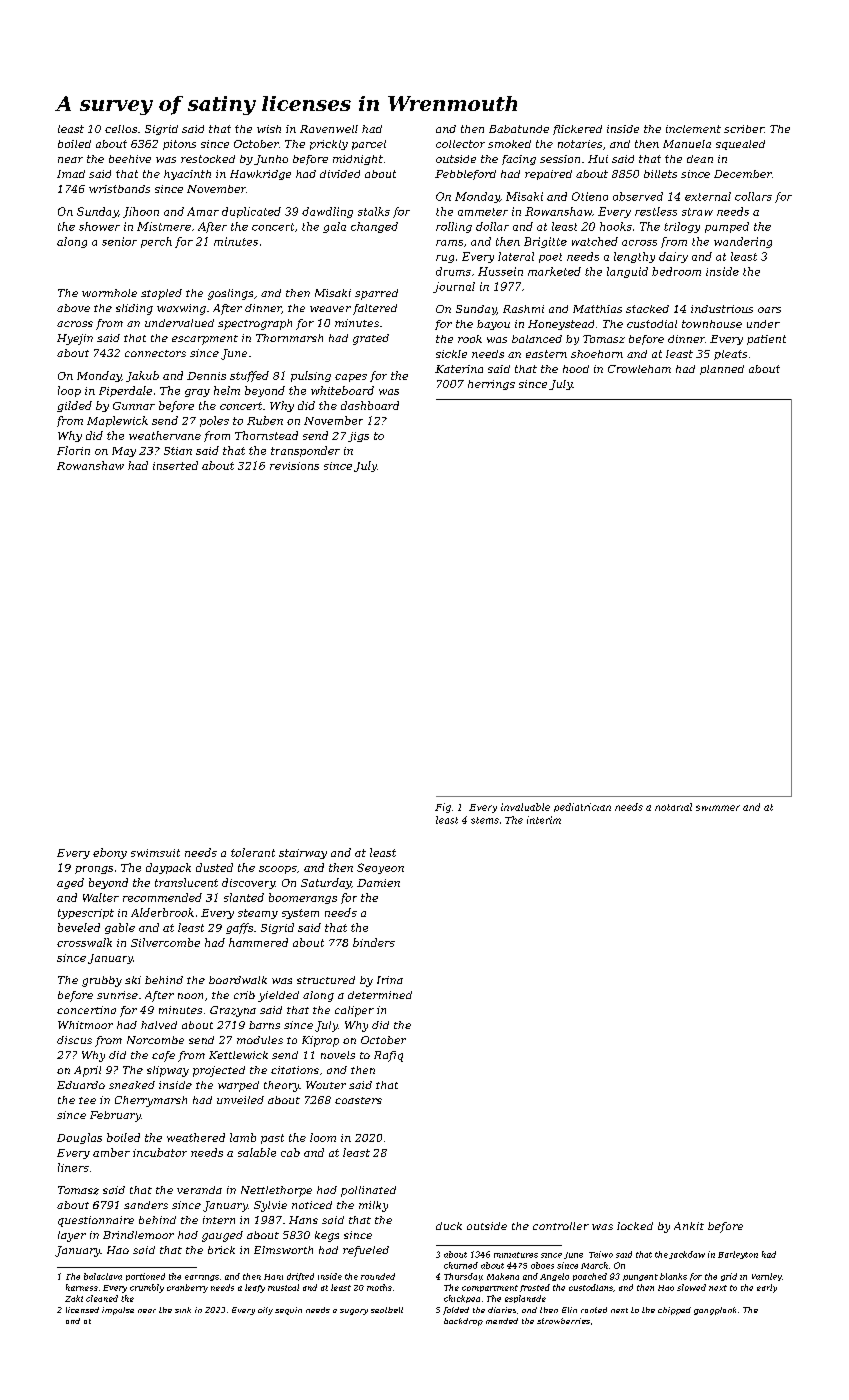 This document has width=849, height=1400. I want to click on jigs, so click(358, 437).
